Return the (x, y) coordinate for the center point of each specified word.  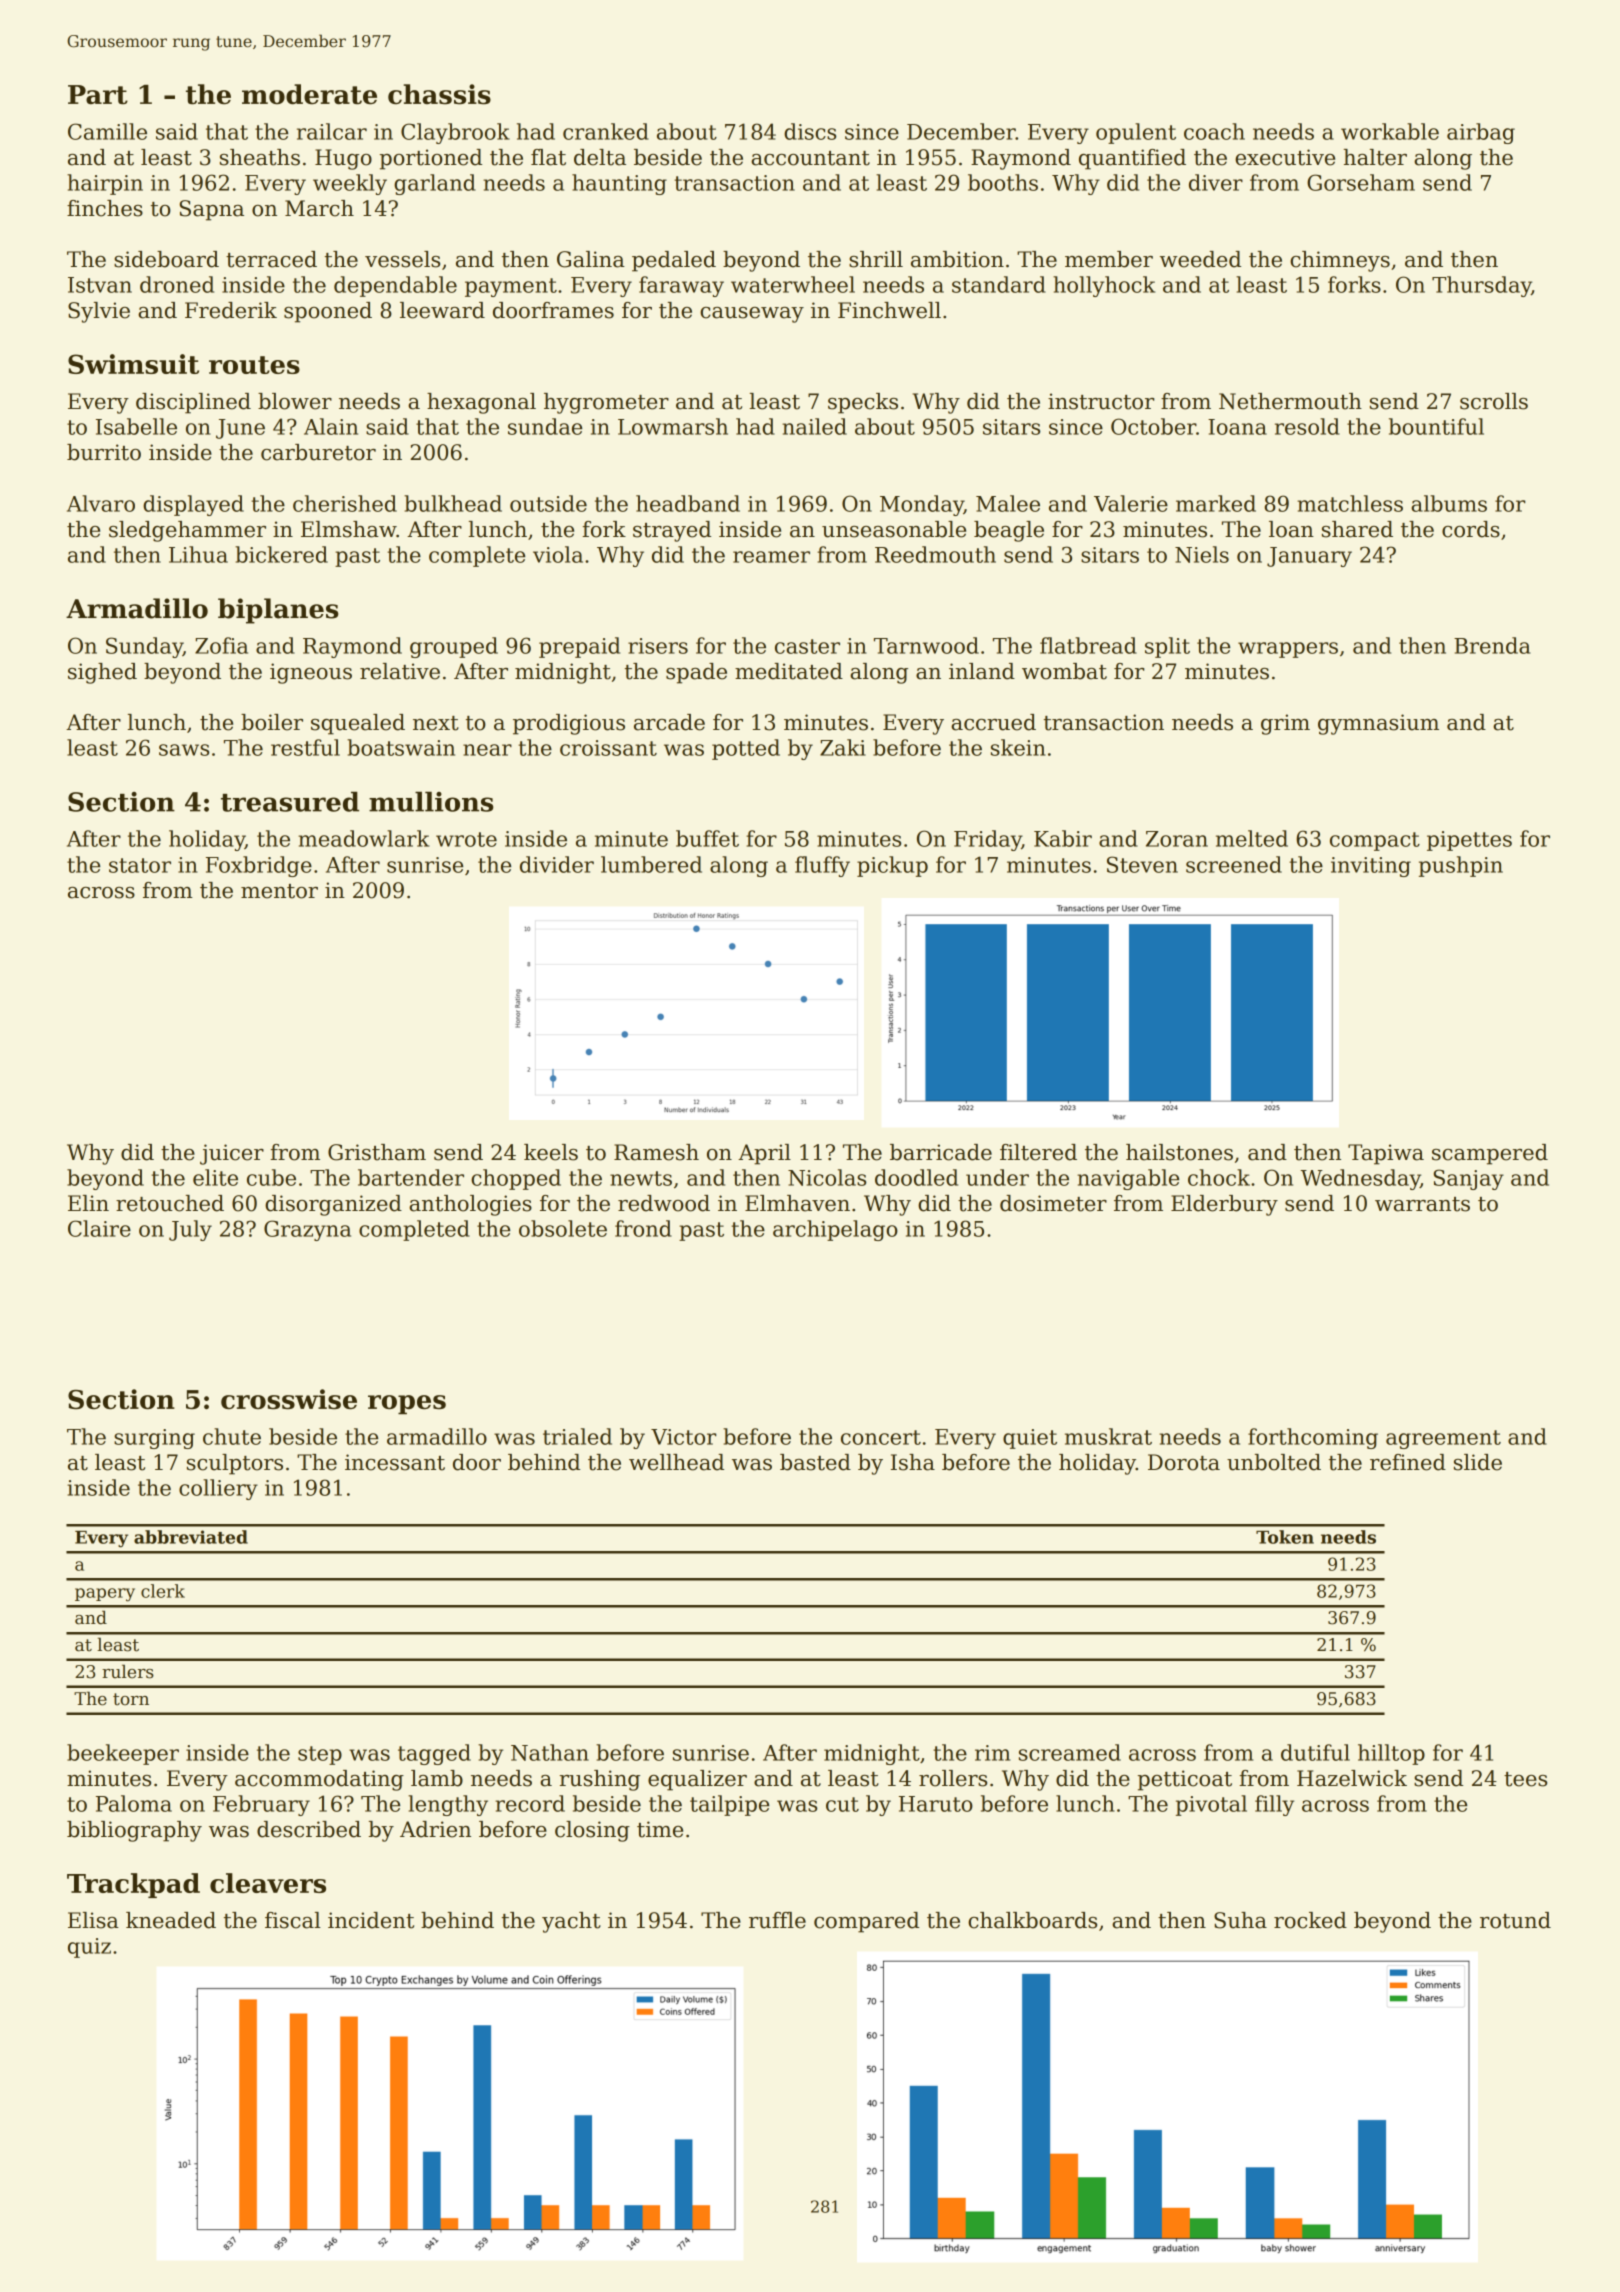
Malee (1008, 503)
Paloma (134, 1803)
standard (999, 284)
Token (1285, 1537)
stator (140, 865)
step (320, 1755)
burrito (104, 452)
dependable (395, 286)
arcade (669, 722)
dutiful (1315, 1752)
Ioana (1237, 427)
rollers (953, 1778)
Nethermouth (1290, 401)
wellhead (676, 1462)
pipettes (1469, 841)
